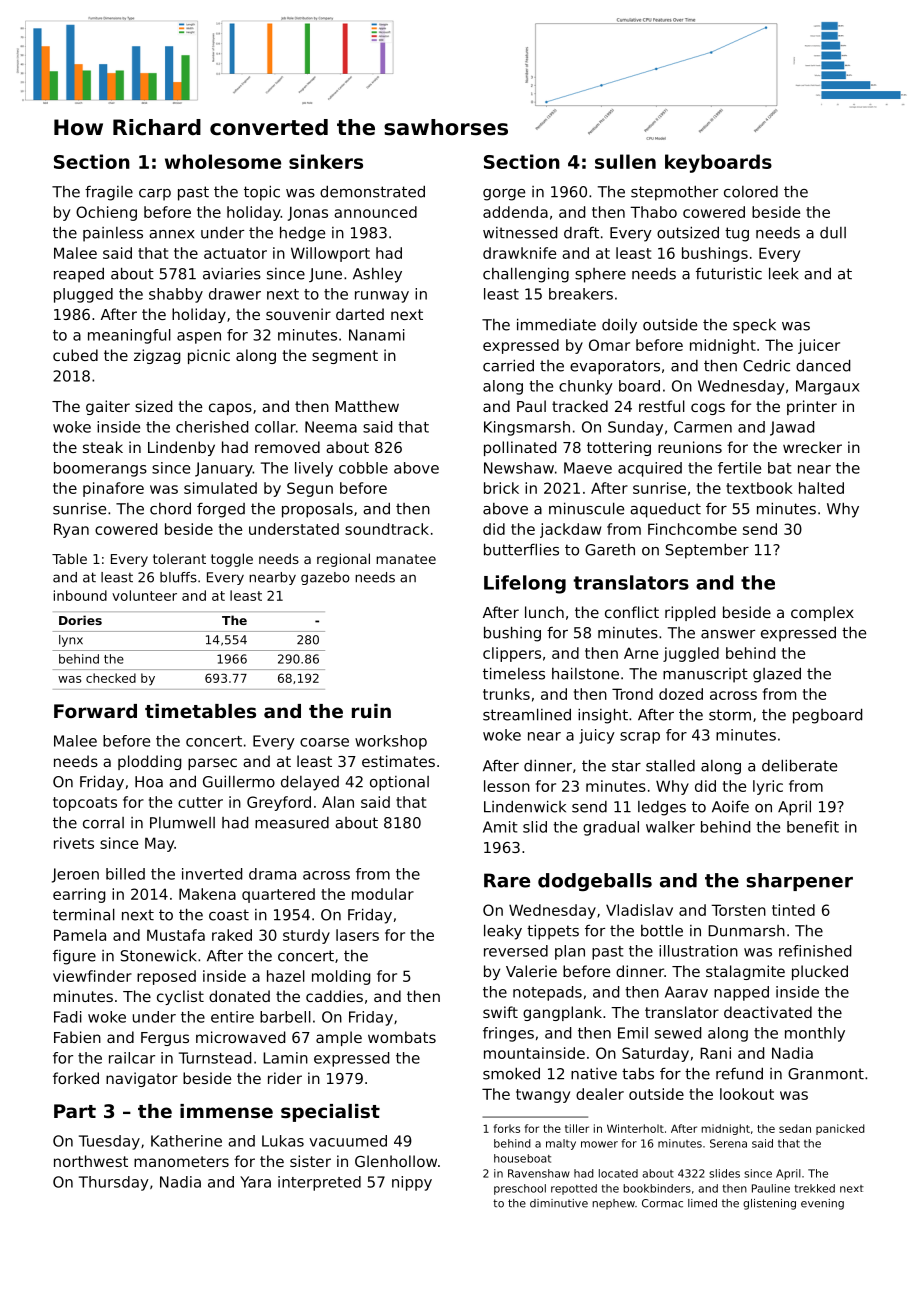 Image resolution: width=924 pixels, height=1308 pixels. I want to click on estimates, so click(398, 761).
